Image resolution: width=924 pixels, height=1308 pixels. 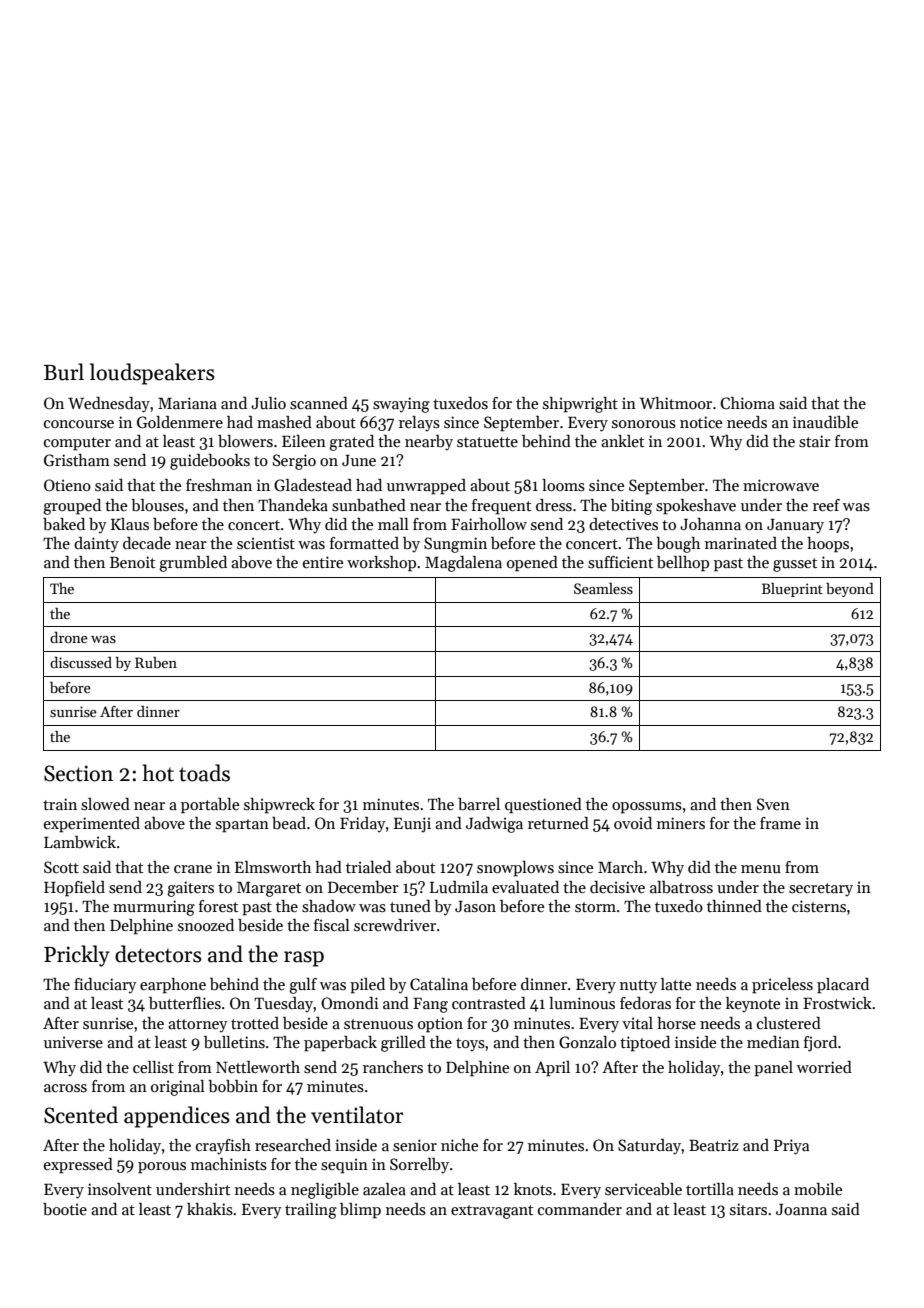 What do you see at coordinates (828, 545) in the document?
I see `hoops` at bounding box center [828, 545].
